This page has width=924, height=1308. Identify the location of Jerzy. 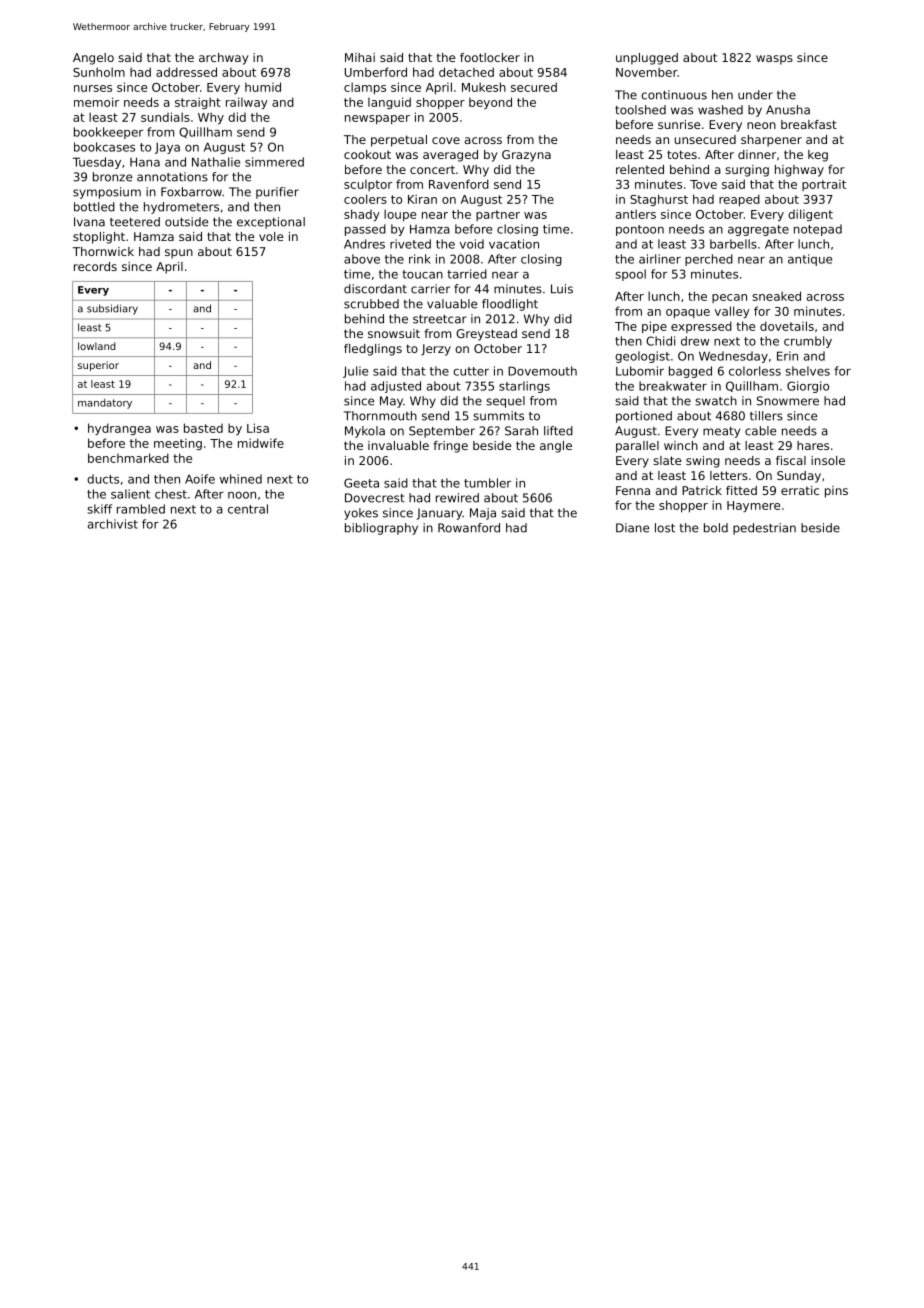
(436, 350).
